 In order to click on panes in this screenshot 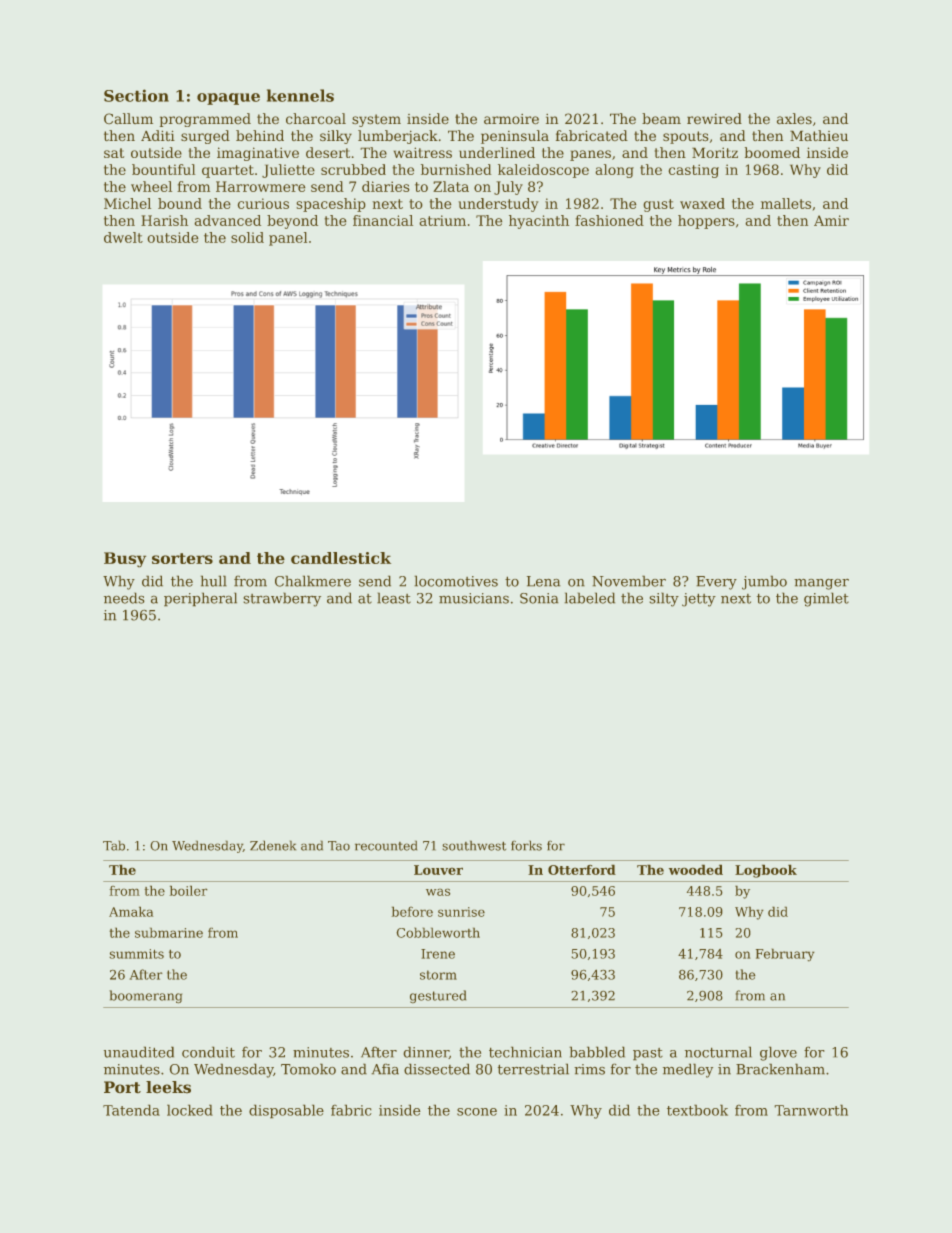, I will do `click(590, 155)`.
